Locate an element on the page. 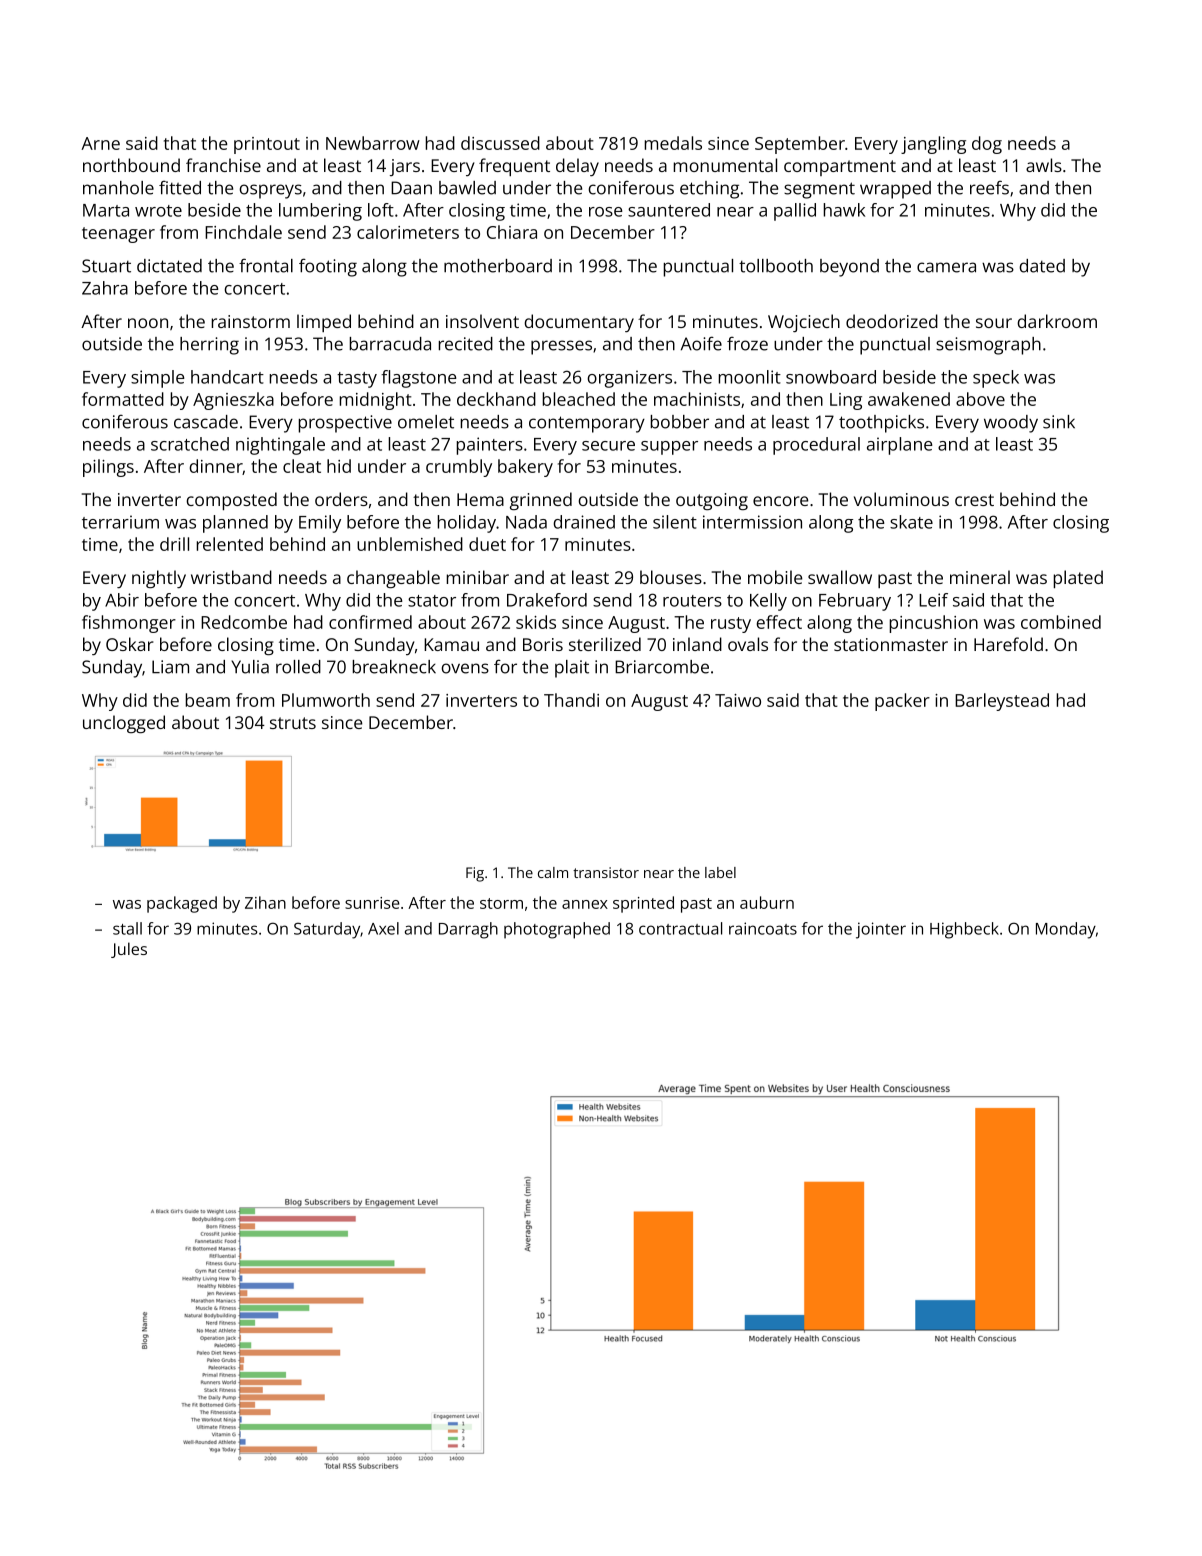 Image resolution: width=1202 pixels, height=1556 pixels. dog is located at coordinates (987, 145).
